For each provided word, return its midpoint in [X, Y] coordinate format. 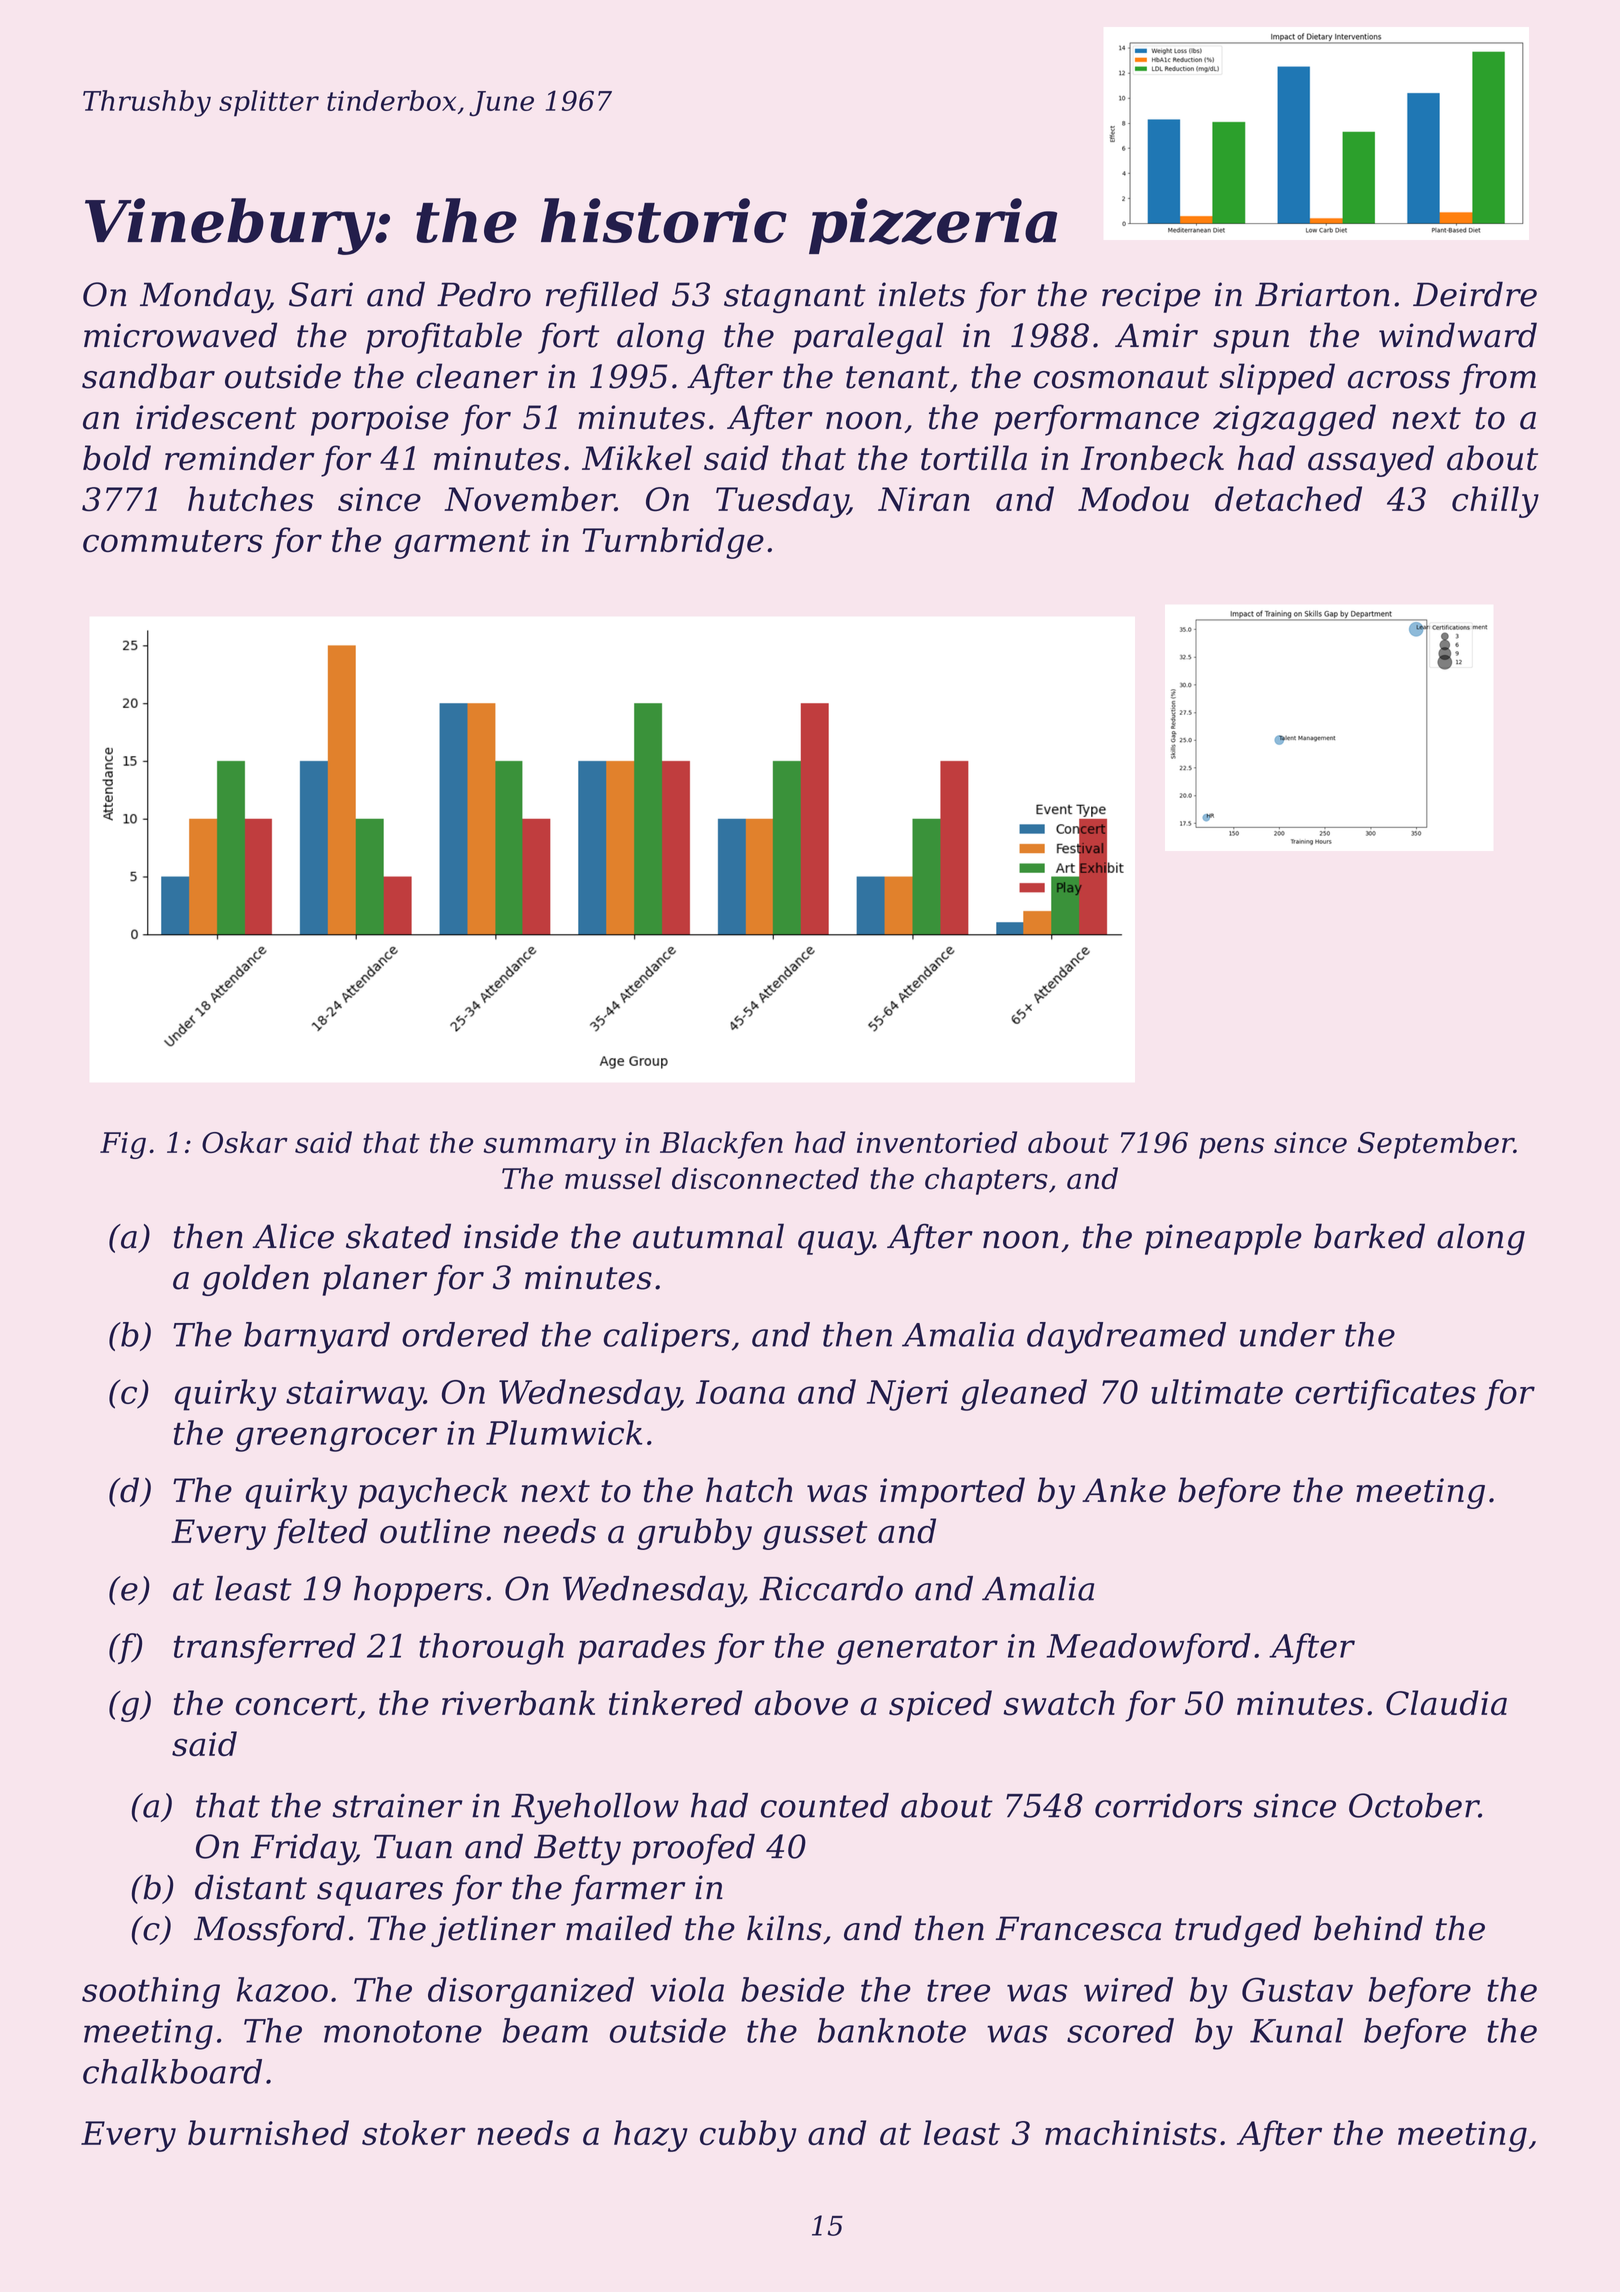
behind [1368, 1928]
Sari [321, 294]
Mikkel [637, 458]
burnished [268, 2132]
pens [1231, 1148]
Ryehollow [595, 1809]
